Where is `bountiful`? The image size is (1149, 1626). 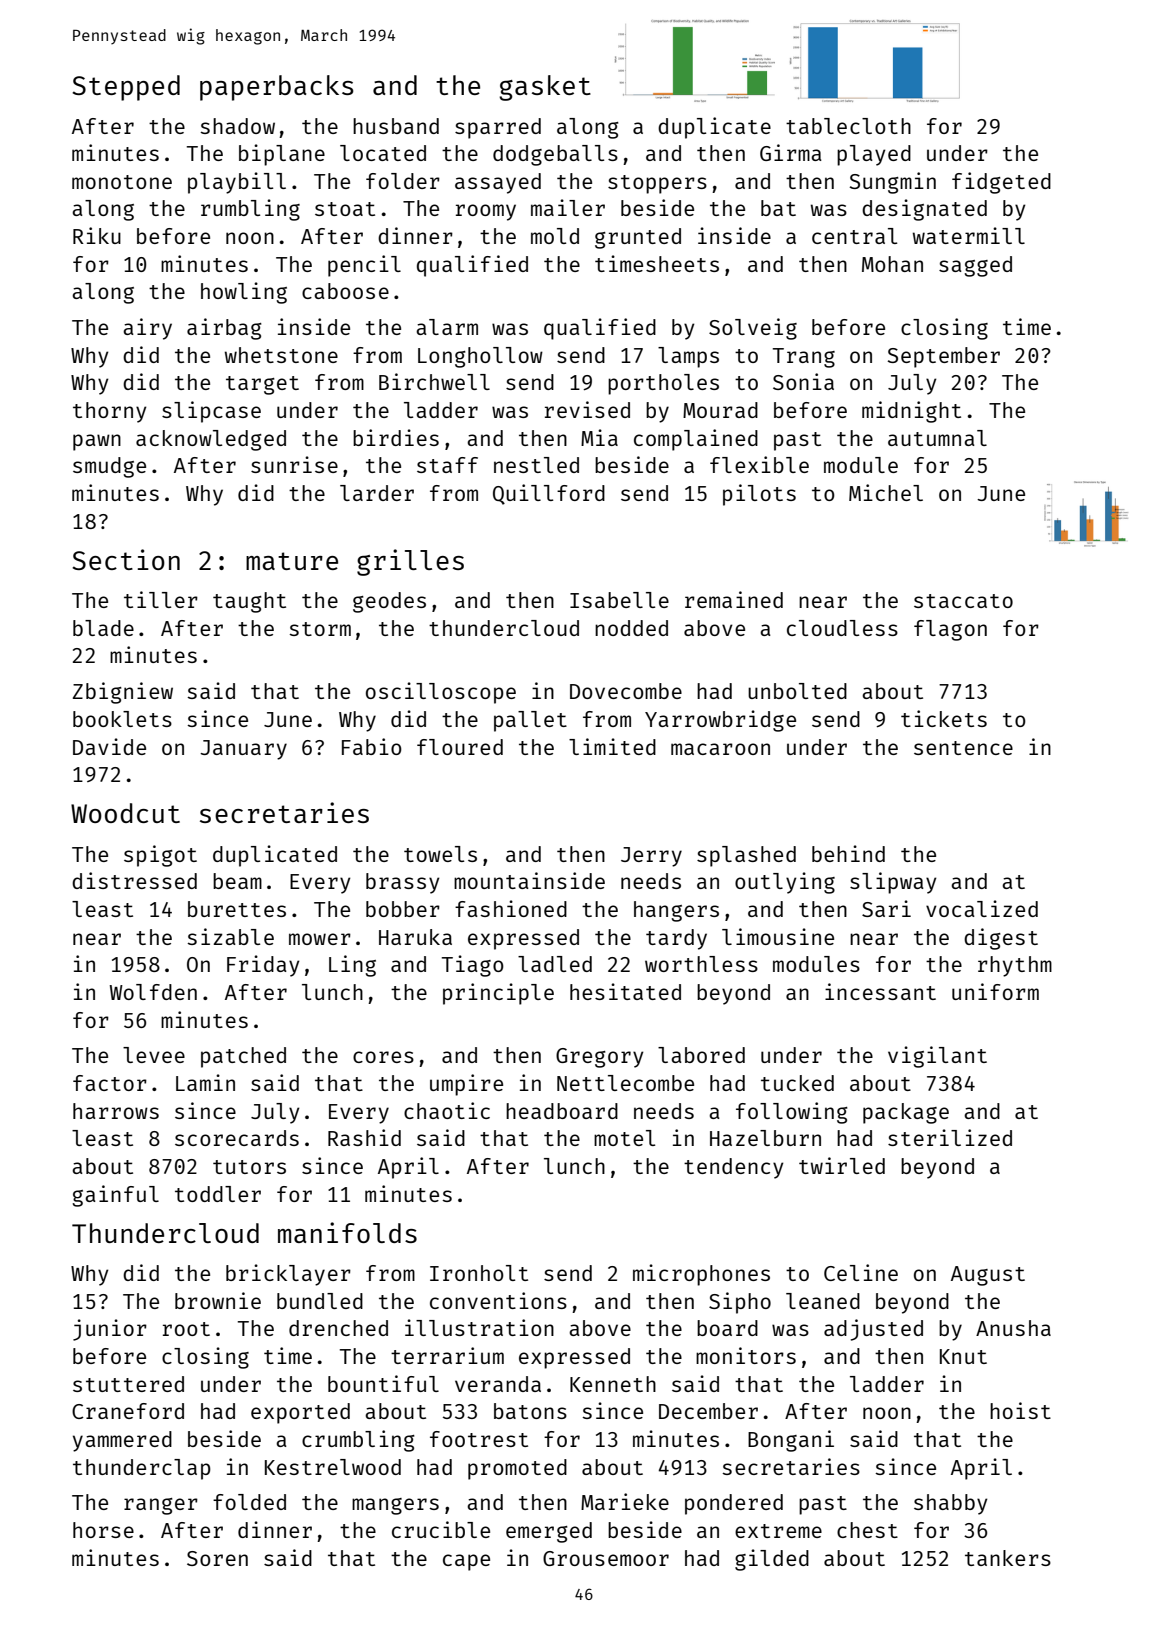 bountiful is located at coordinates (383, 1383).
